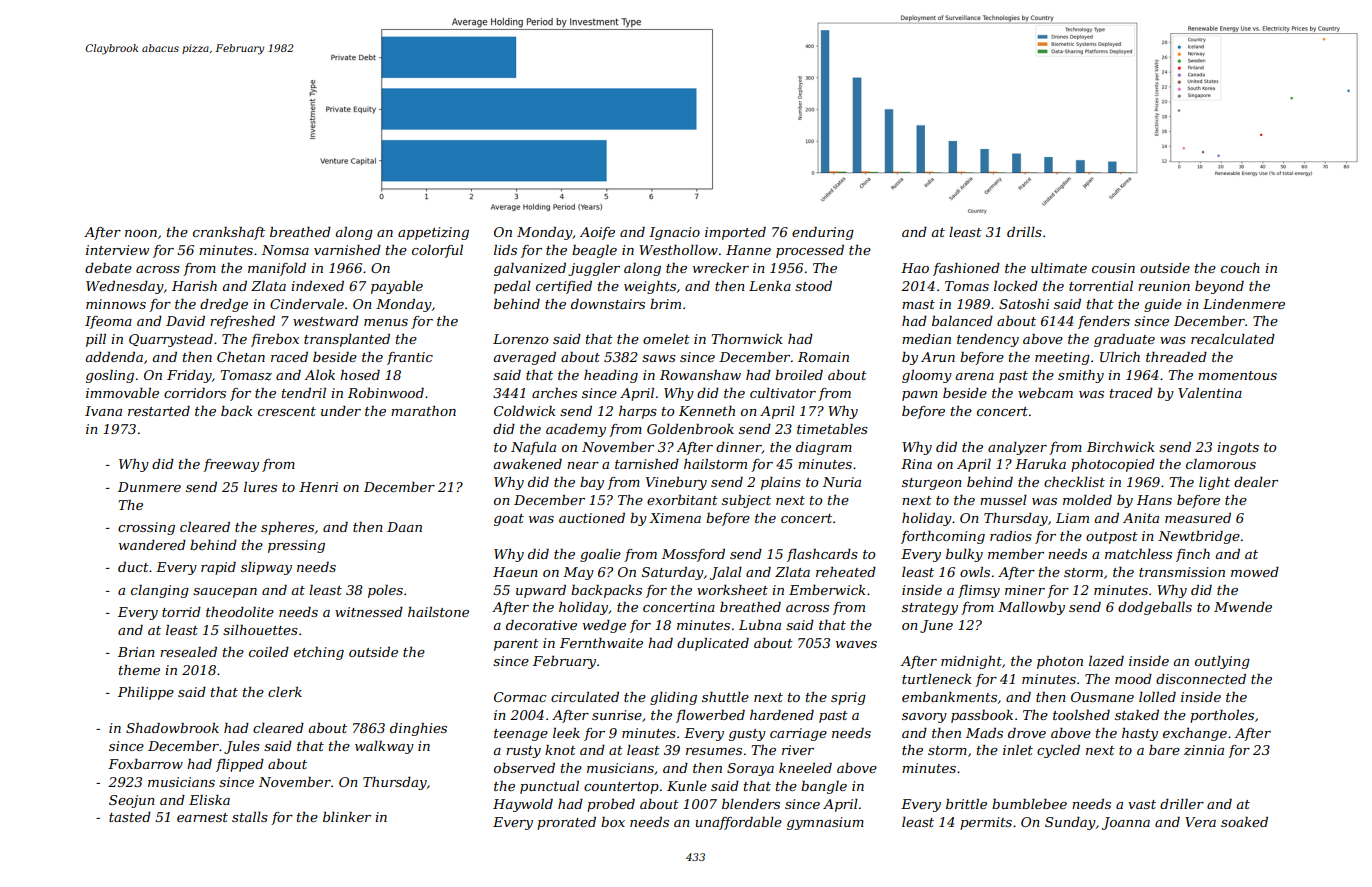 This screenshot has width=1372, height=887. What do you see at coordinates (1101, 286) in the screenshot?
I see `torrential` at bounding box center [1101, 286].
